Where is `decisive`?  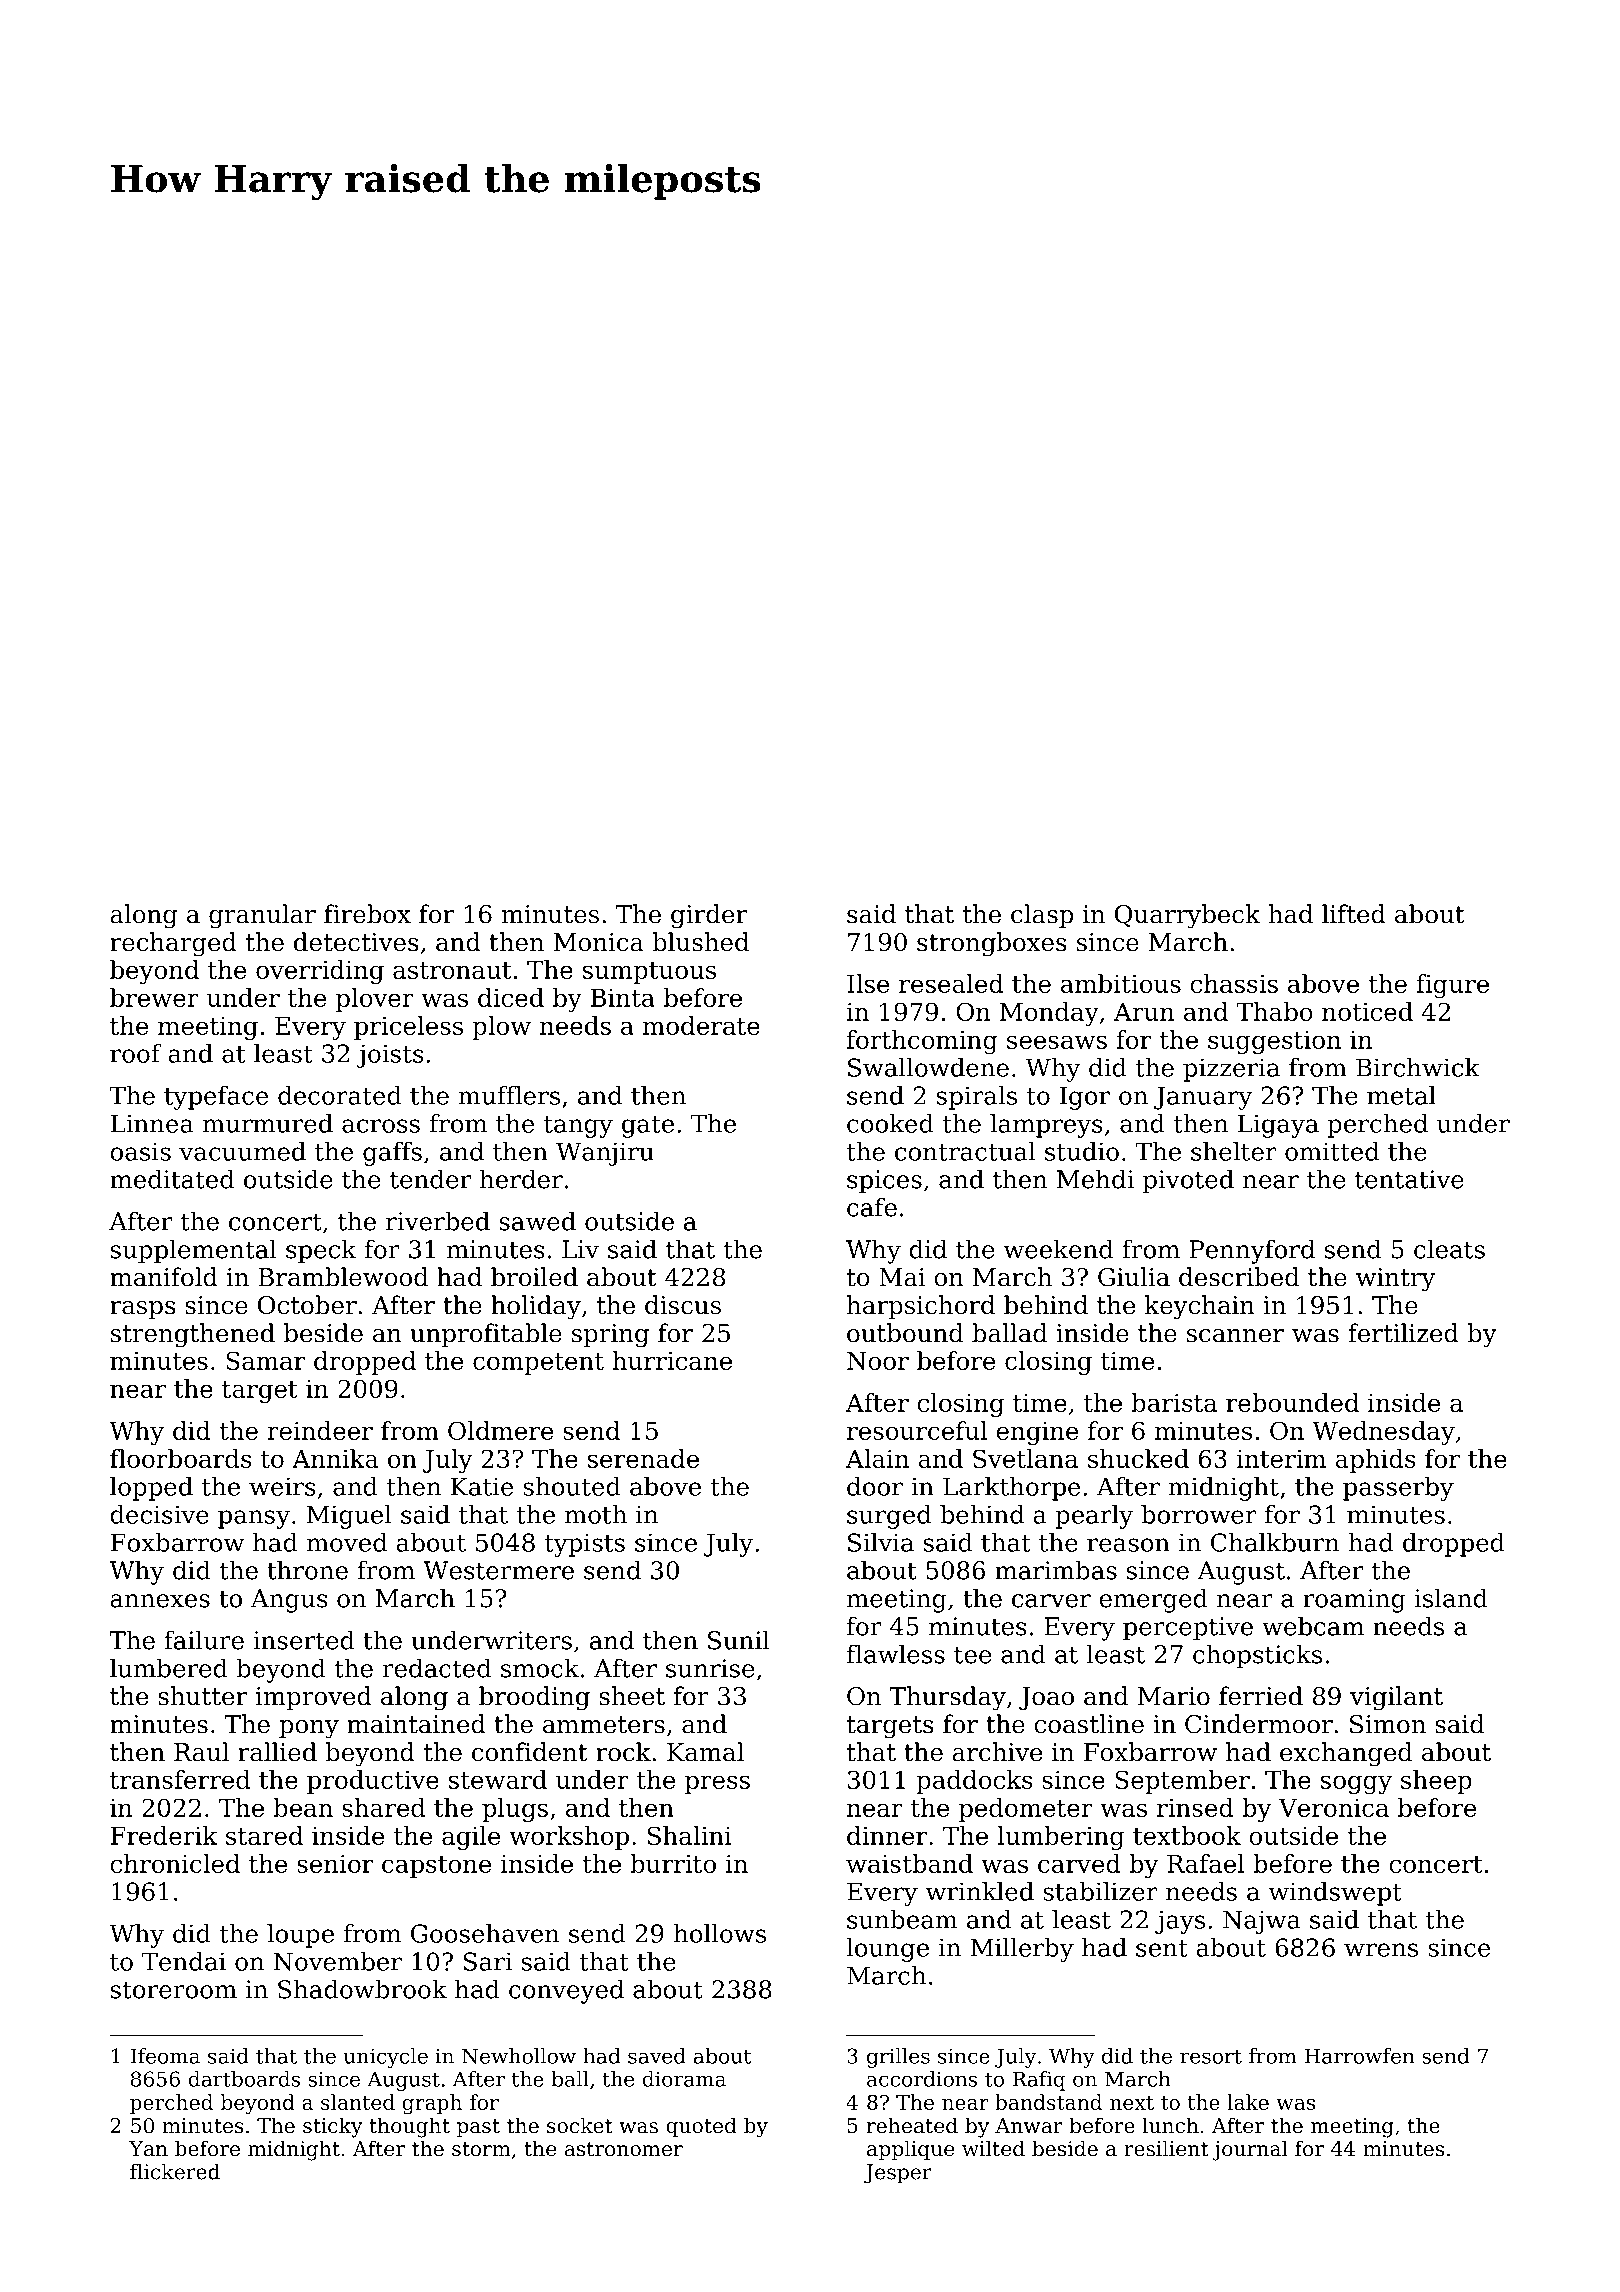 decisive is located at coordinates (159, 1514).
